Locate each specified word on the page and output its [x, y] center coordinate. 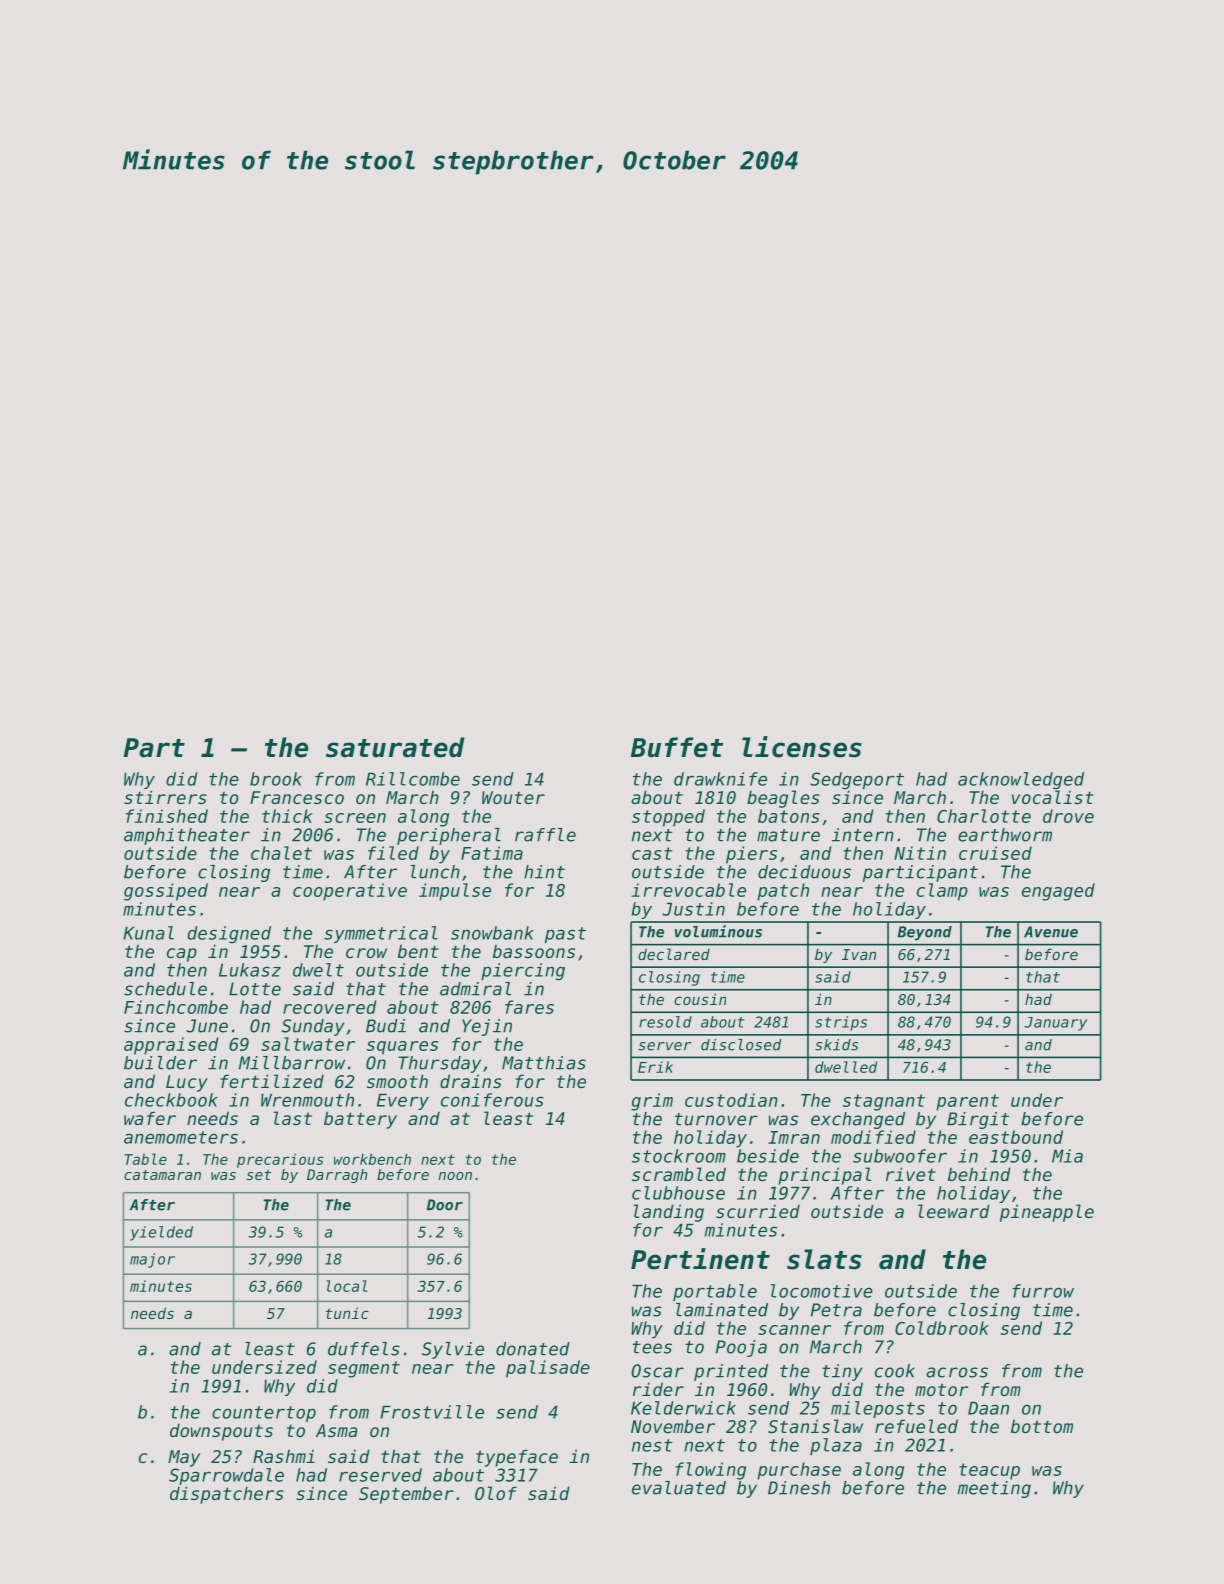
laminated [722, 1310]
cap [182, 955]
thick [287, 816]
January [1055, 1024]
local [347, 1286]
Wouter [513, 797]
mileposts [878, 1409]
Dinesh [799, 1488]
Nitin [920, 853]
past [565, 935]
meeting [994, 1489]
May [184, 1458]
